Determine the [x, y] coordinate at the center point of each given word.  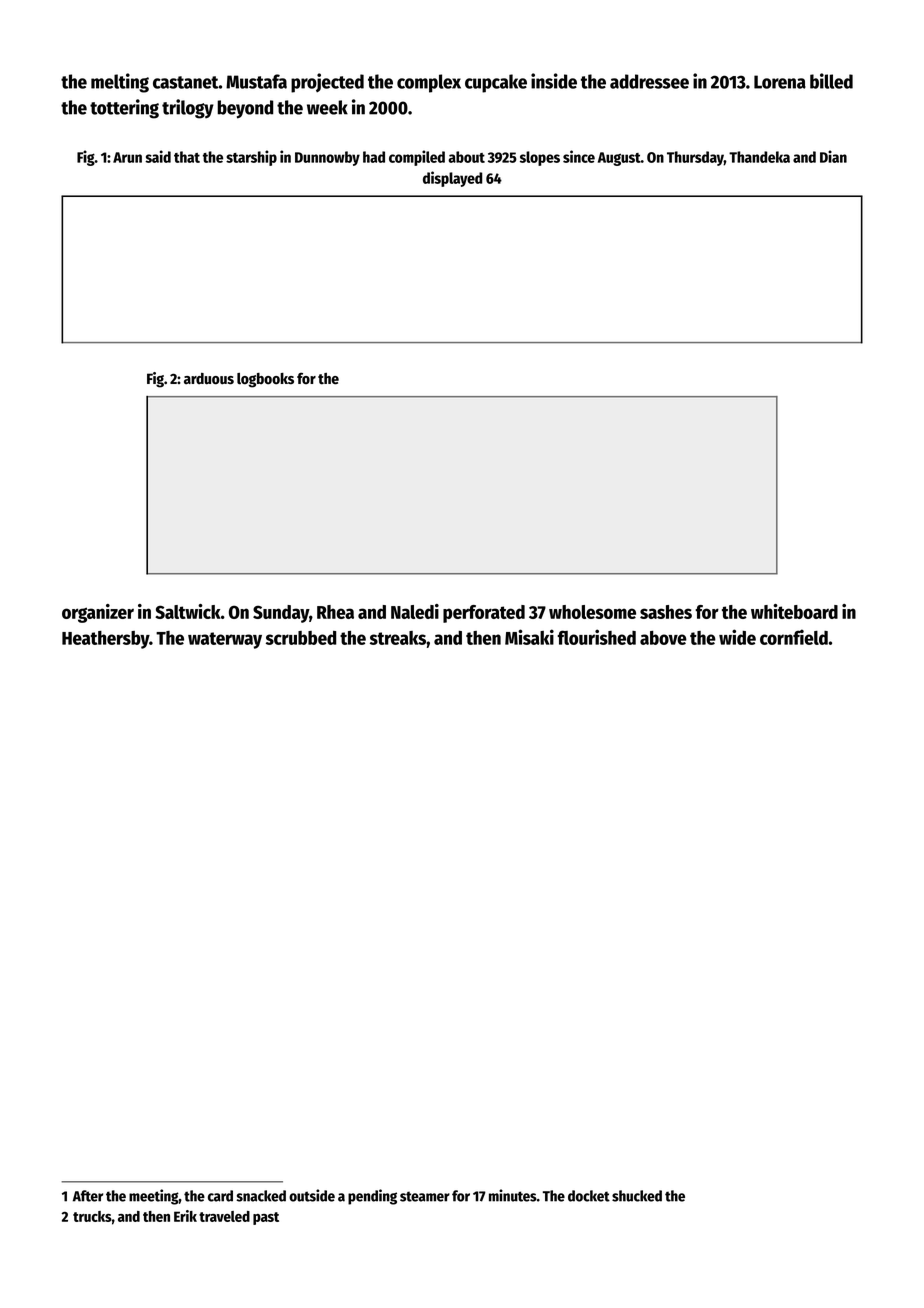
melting [120, 83]
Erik [185, 1216]
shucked [637, 1196]
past [266, 1218]
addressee [649, 81]
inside [554, 81]
